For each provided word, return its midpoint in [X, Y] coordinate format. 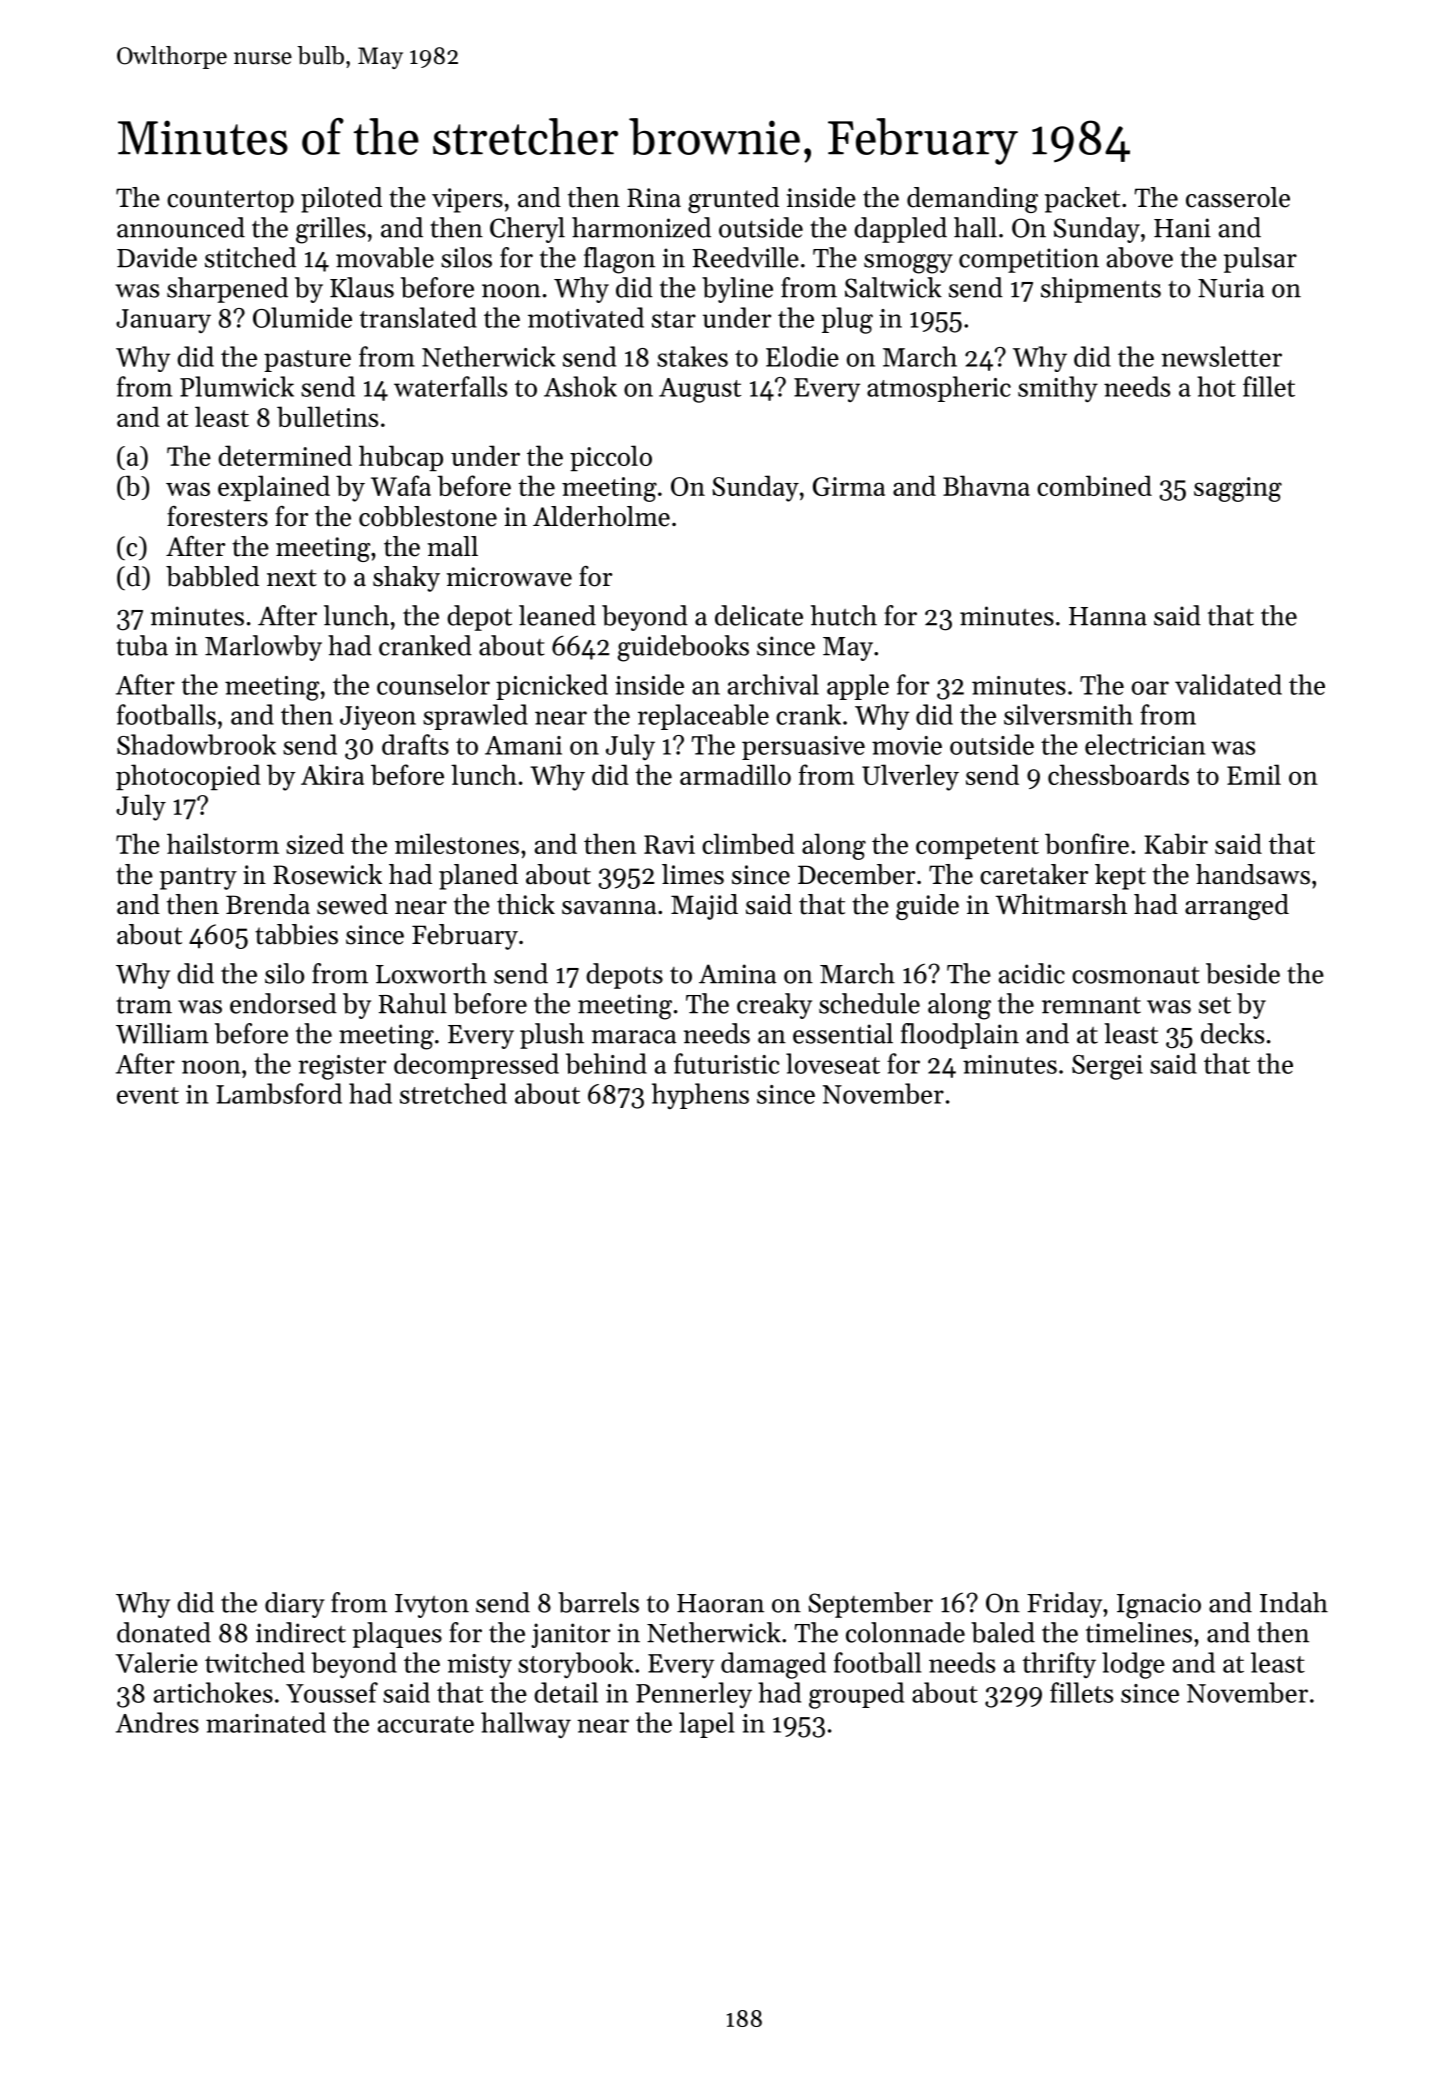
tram [144, 1005]
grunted [733, 200]
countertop [230, 201]
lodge [1133, 1665]
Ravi [669, 844]
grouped [856, 1695]
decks [1232, 1033]
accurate [426, 1724]
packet [1082, 200]
